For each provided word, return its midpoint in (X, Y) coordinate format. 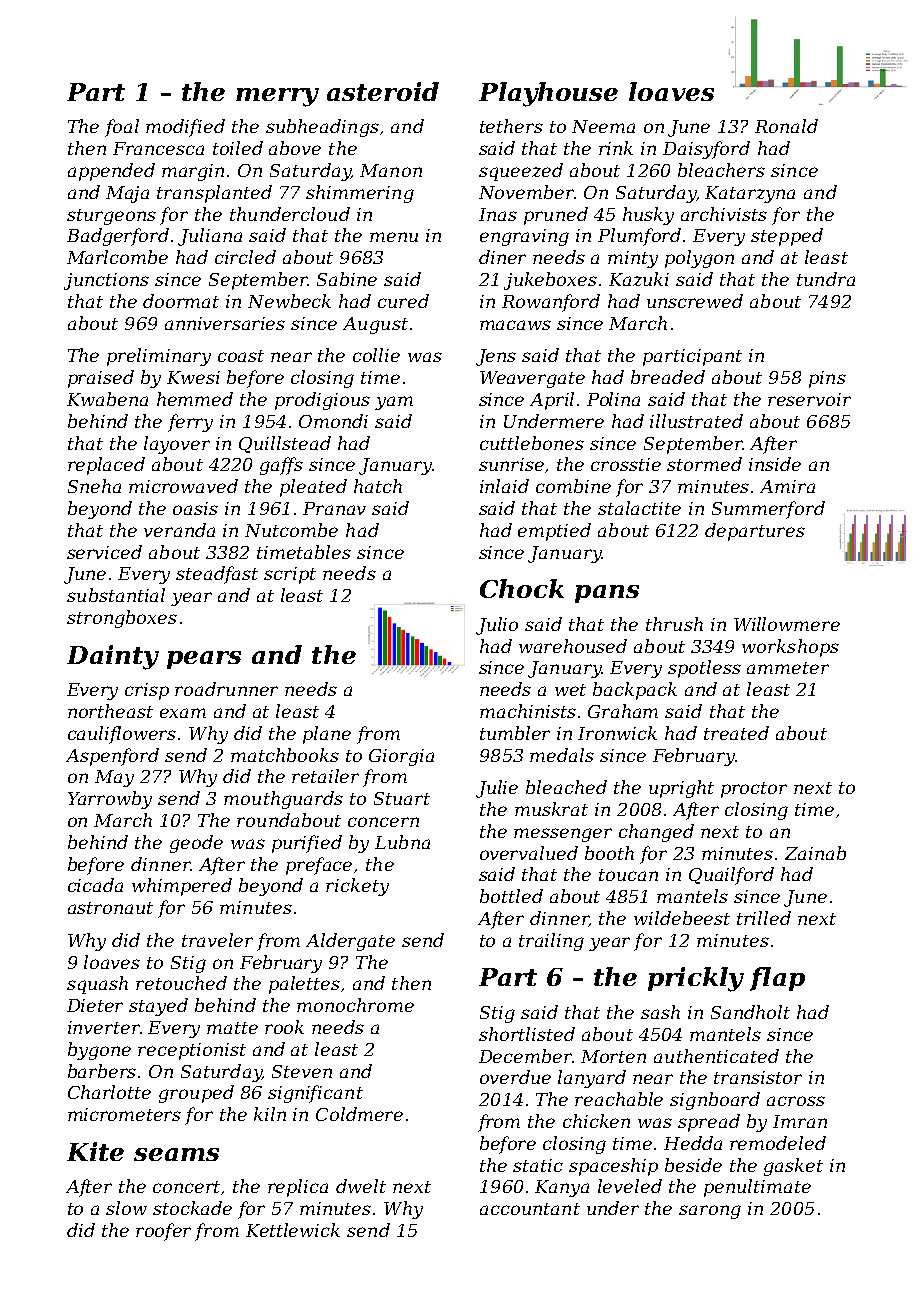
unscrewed (695, 301)
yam (394, 403)
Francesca (158, 148)
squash (97, 985)
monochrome (355, 1005)
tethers (511, 126)
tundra (826, 279)
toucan (628, 875)
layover (177, 445)
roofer (163, 1232)
